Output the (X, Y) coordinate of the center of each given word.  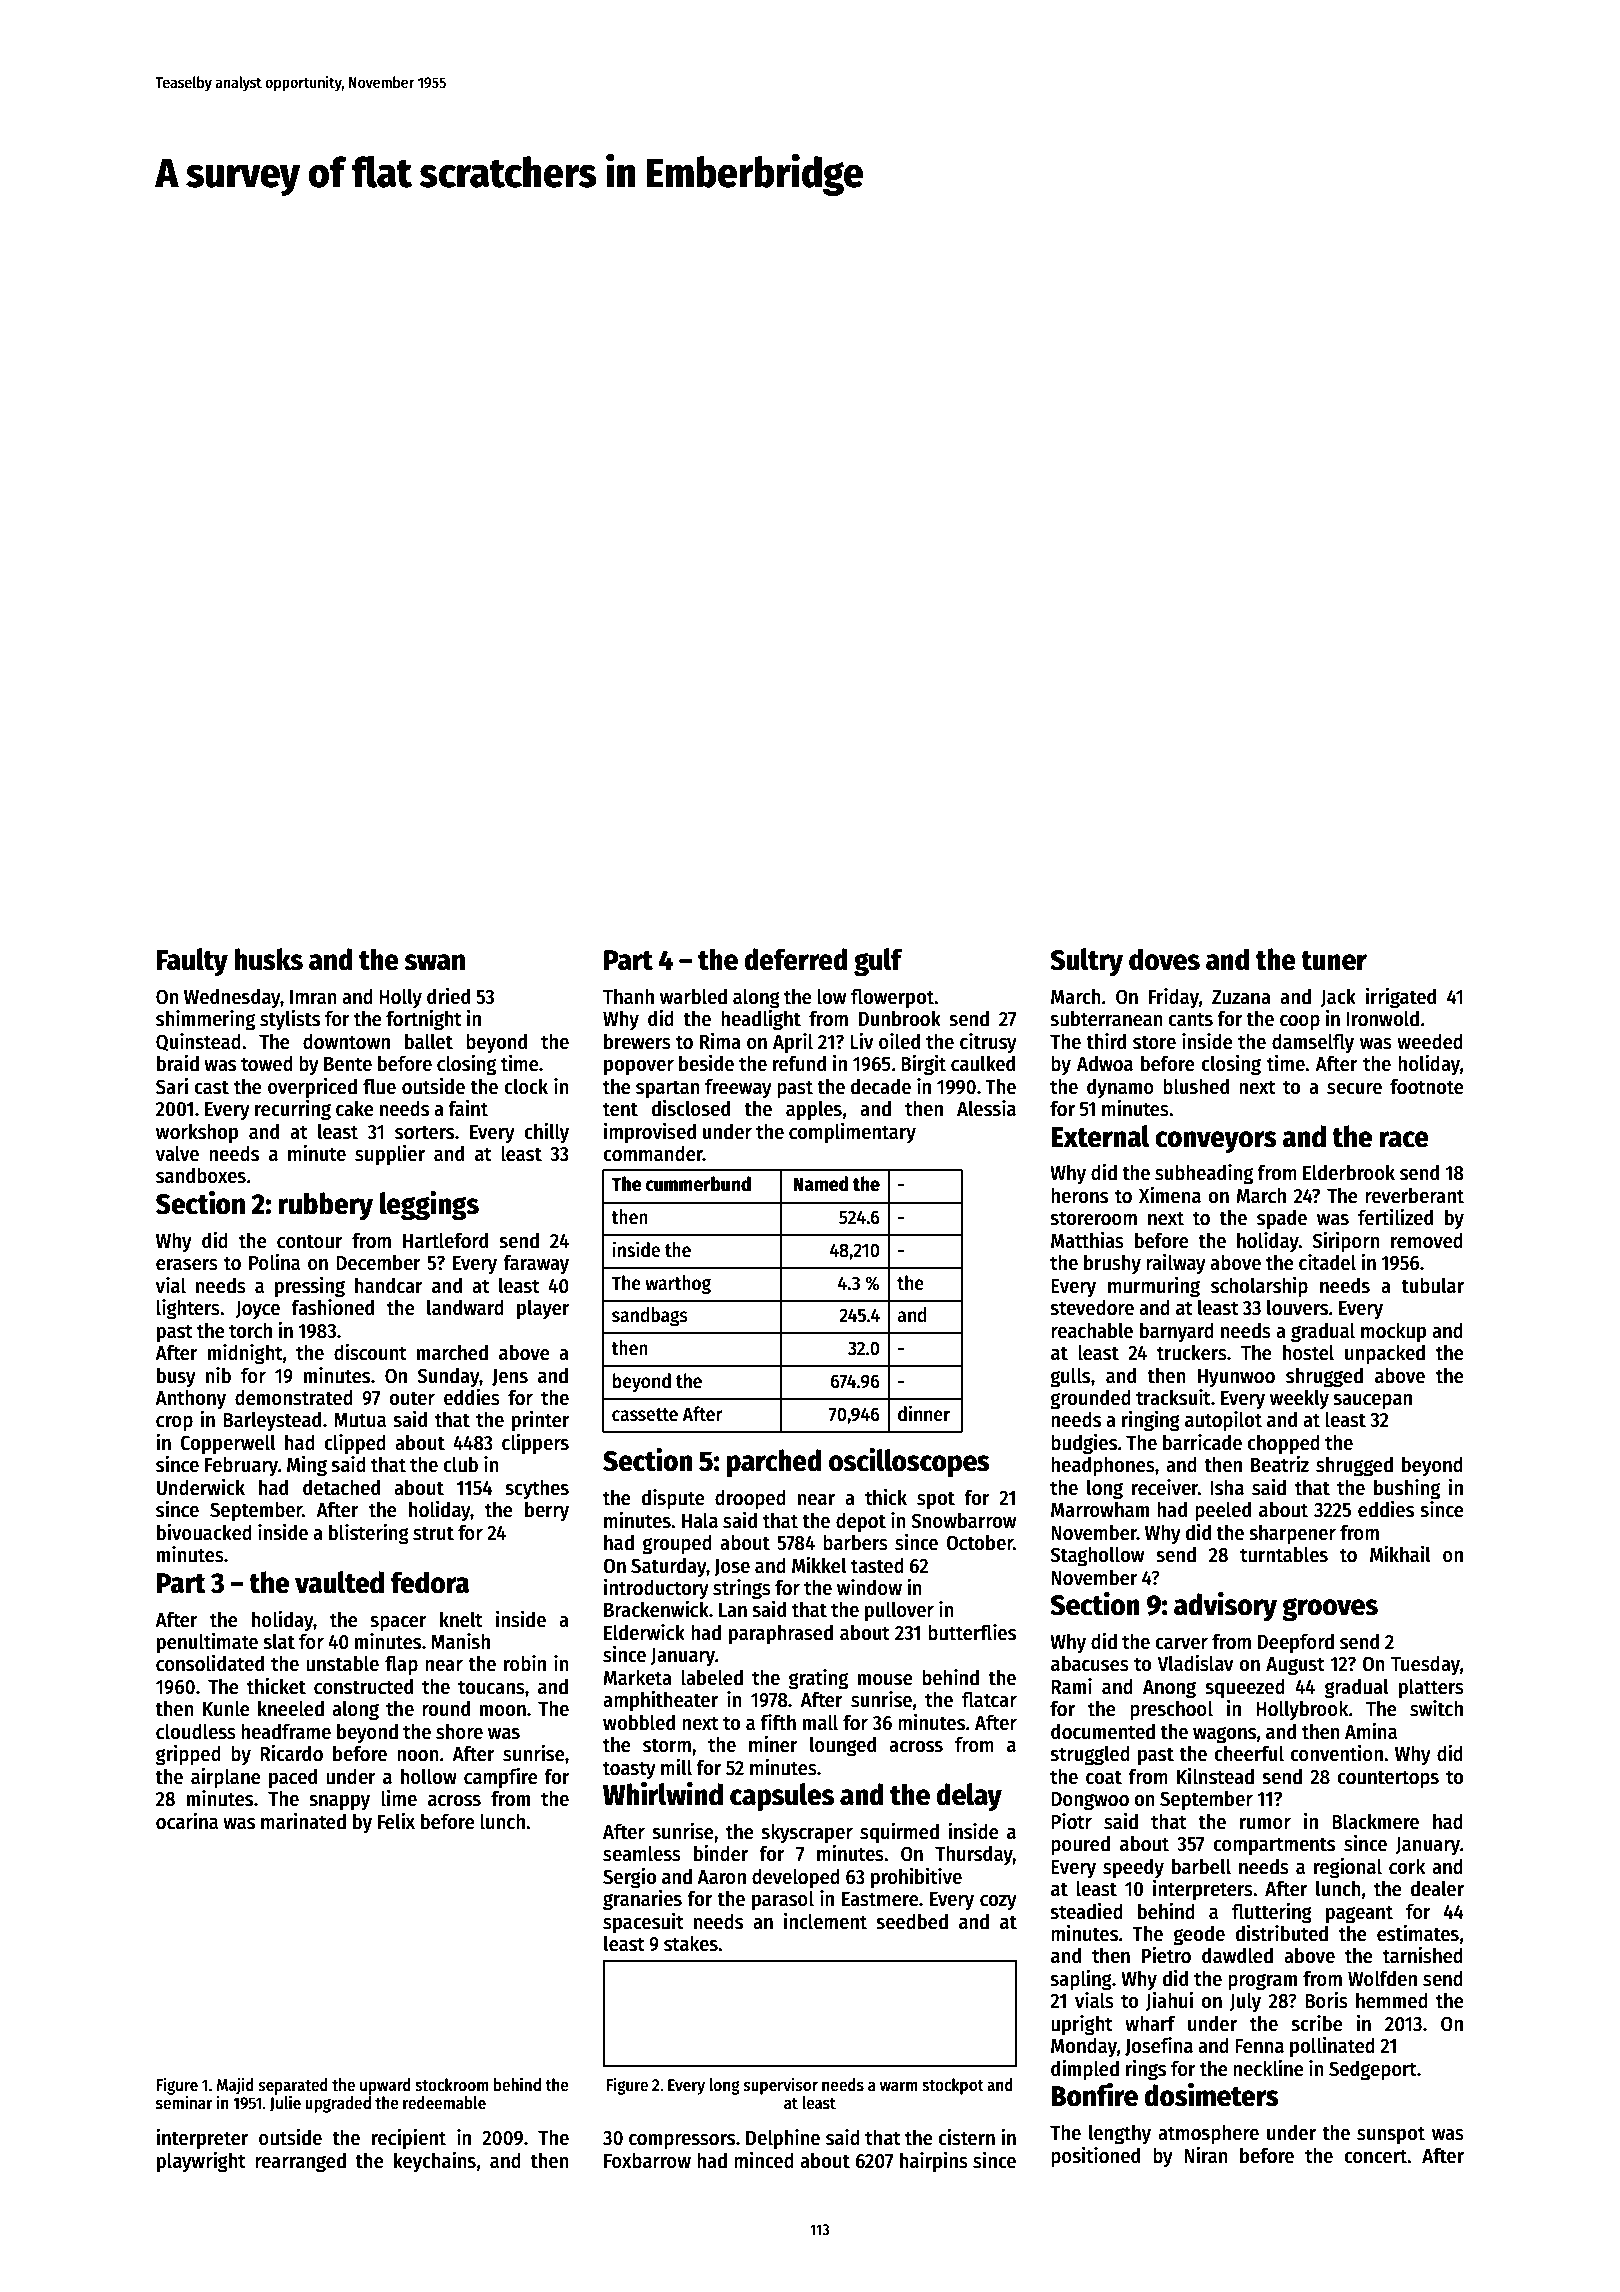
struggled (1090, 1755)
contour (310, 1241)
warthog (678, 1284)
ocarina (187, 1821)
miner (773, 1744)
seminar (184, 2102)
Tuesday (1425, 1665)
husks (268, 959)
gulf (878, 962)
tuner (1334, 961)
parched (774, 1463)
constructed (363, 1686)
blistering (369, 1534)
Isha (1227, 1487)
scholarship (1259, 1287)
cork (1407, 1866)
